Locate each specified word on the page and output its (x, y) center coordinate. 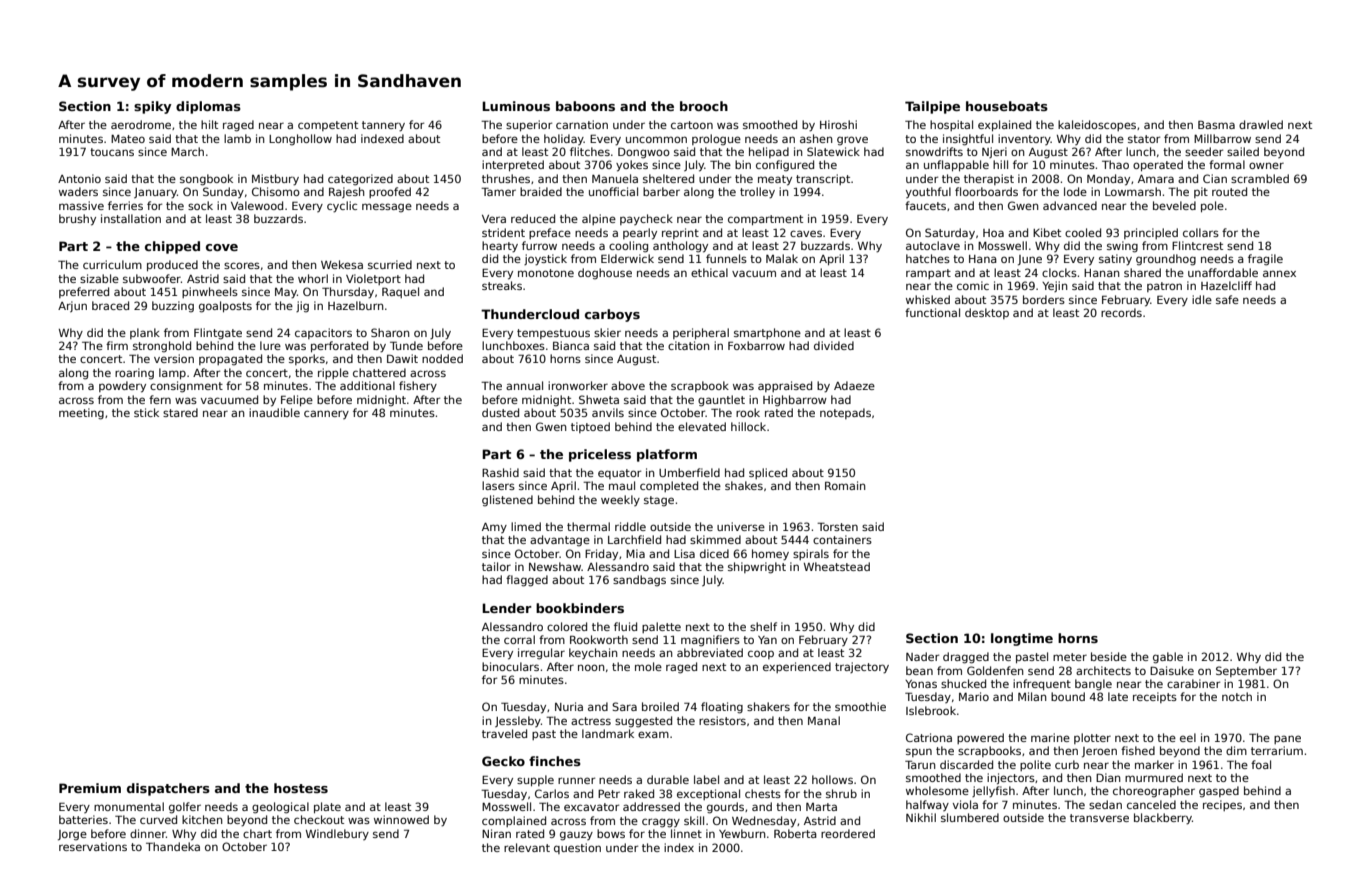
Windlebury (337, 834)
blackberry (1163, 819)
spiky (153, 107)
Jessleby (518, 721)
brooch (704, 106)
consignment (186, 387)
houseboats (1007, 106)
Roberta (795, 833)
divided (834, 345)
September (1246, 671)
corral (519, 639)
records (1121, 312)
